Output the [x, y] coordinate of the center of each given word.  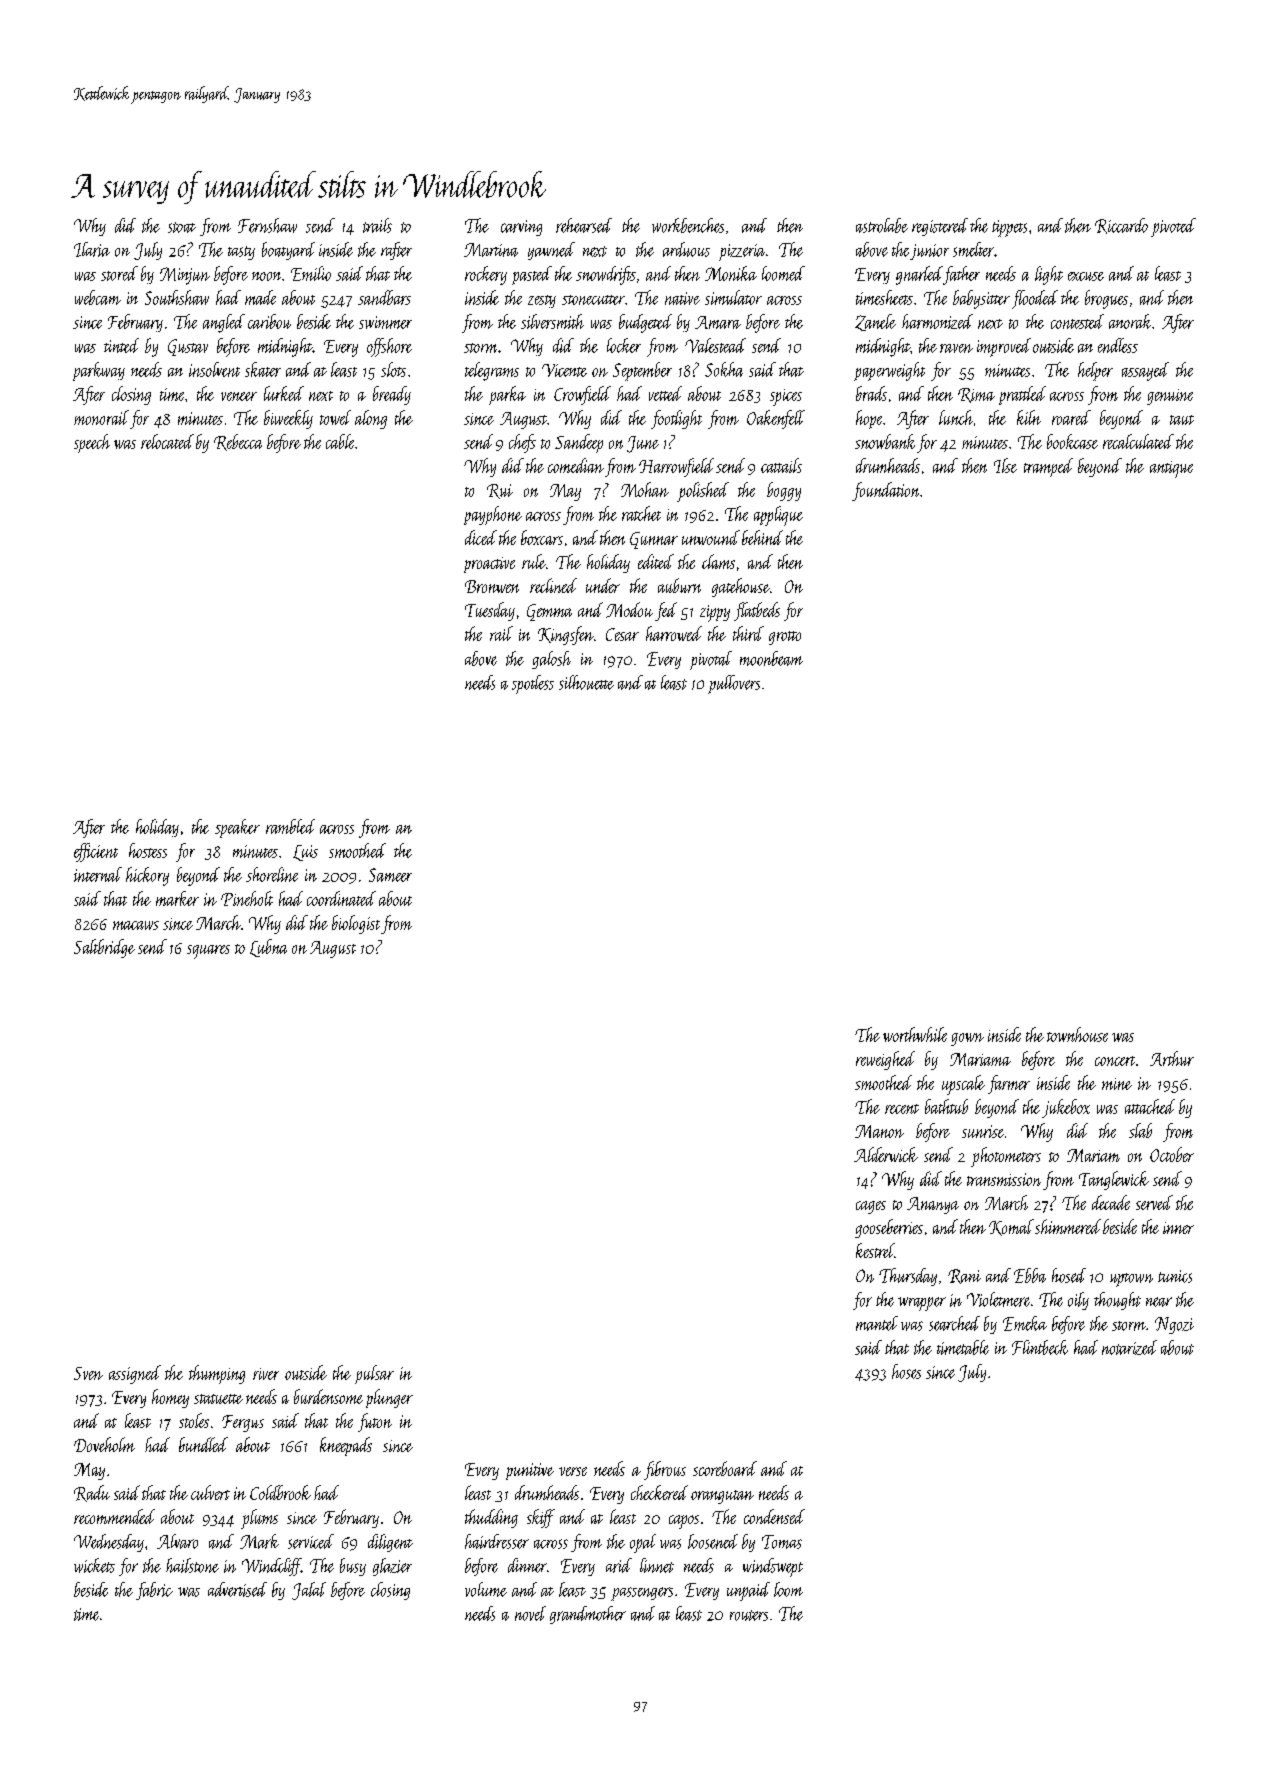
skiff [541, 1518]
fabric [154, 1591]
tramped [1048, 467]
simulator [733, 297]
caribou [269, 321]
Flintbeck [1040, 1347]
